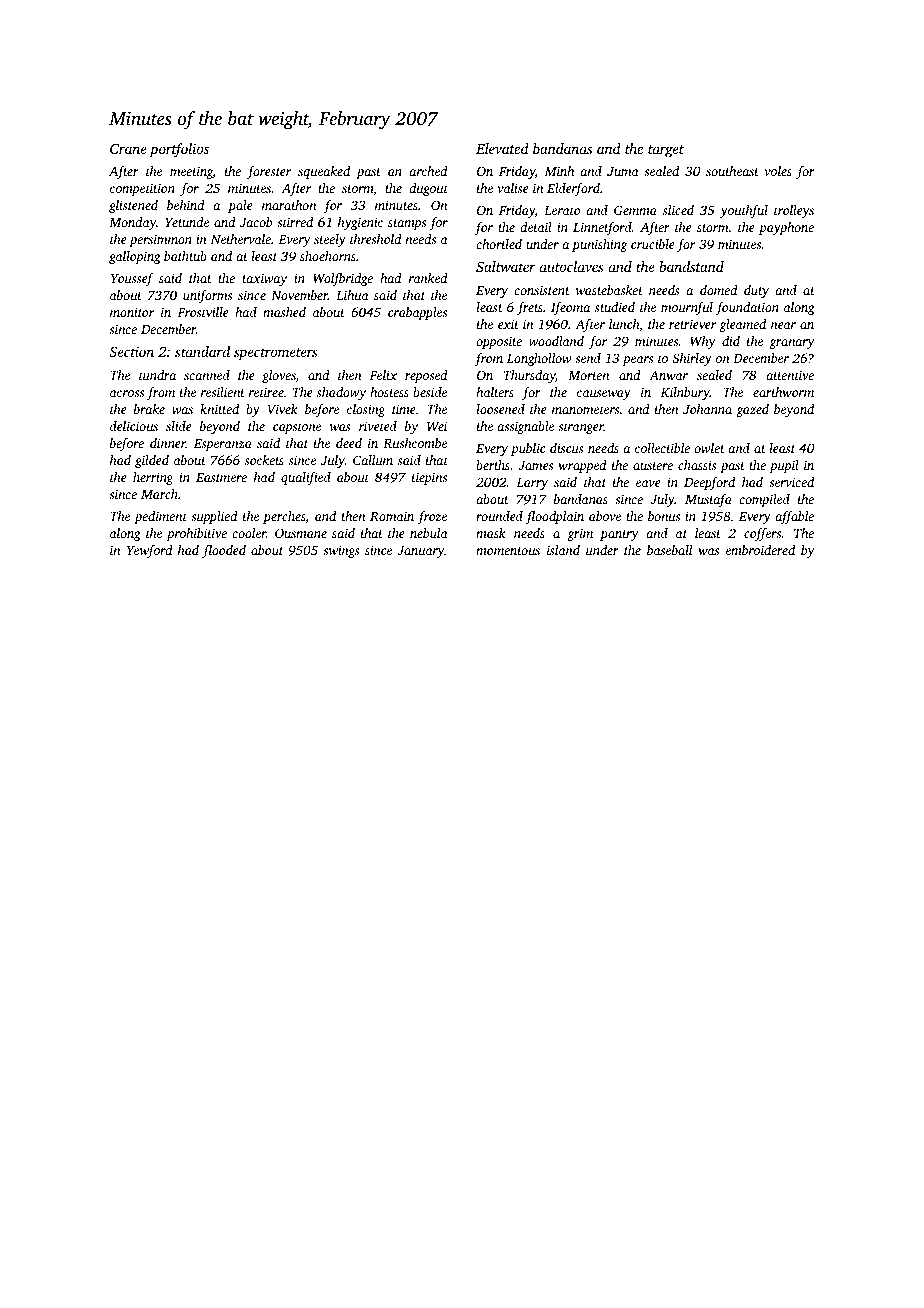  What do you see at coordinates (525, 427) in the screenshot?
I see `assignable` at bounding box center [525, 427].
